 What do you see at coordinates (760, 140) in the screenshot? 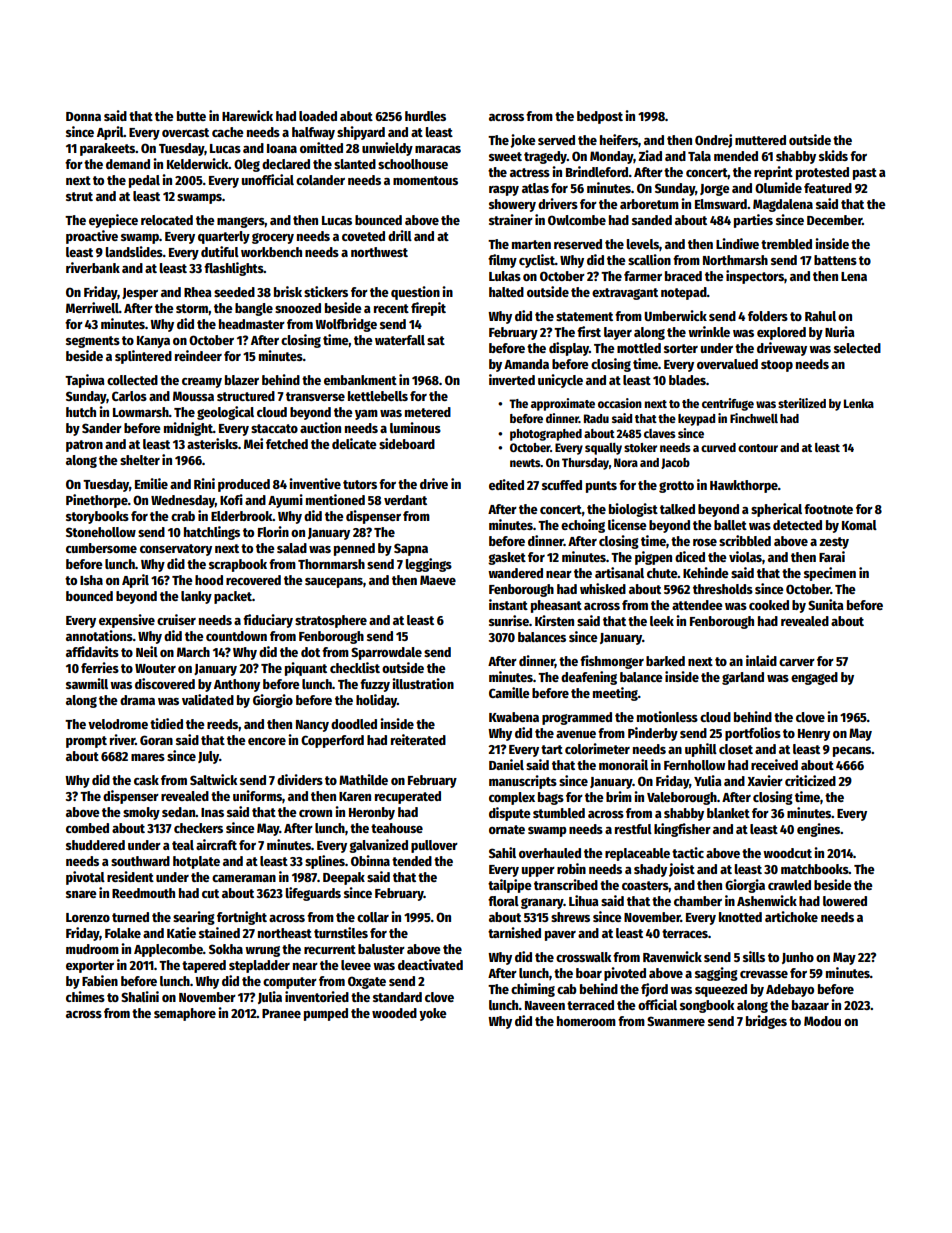
I see `muttered` at bounding box center [760, 140].
